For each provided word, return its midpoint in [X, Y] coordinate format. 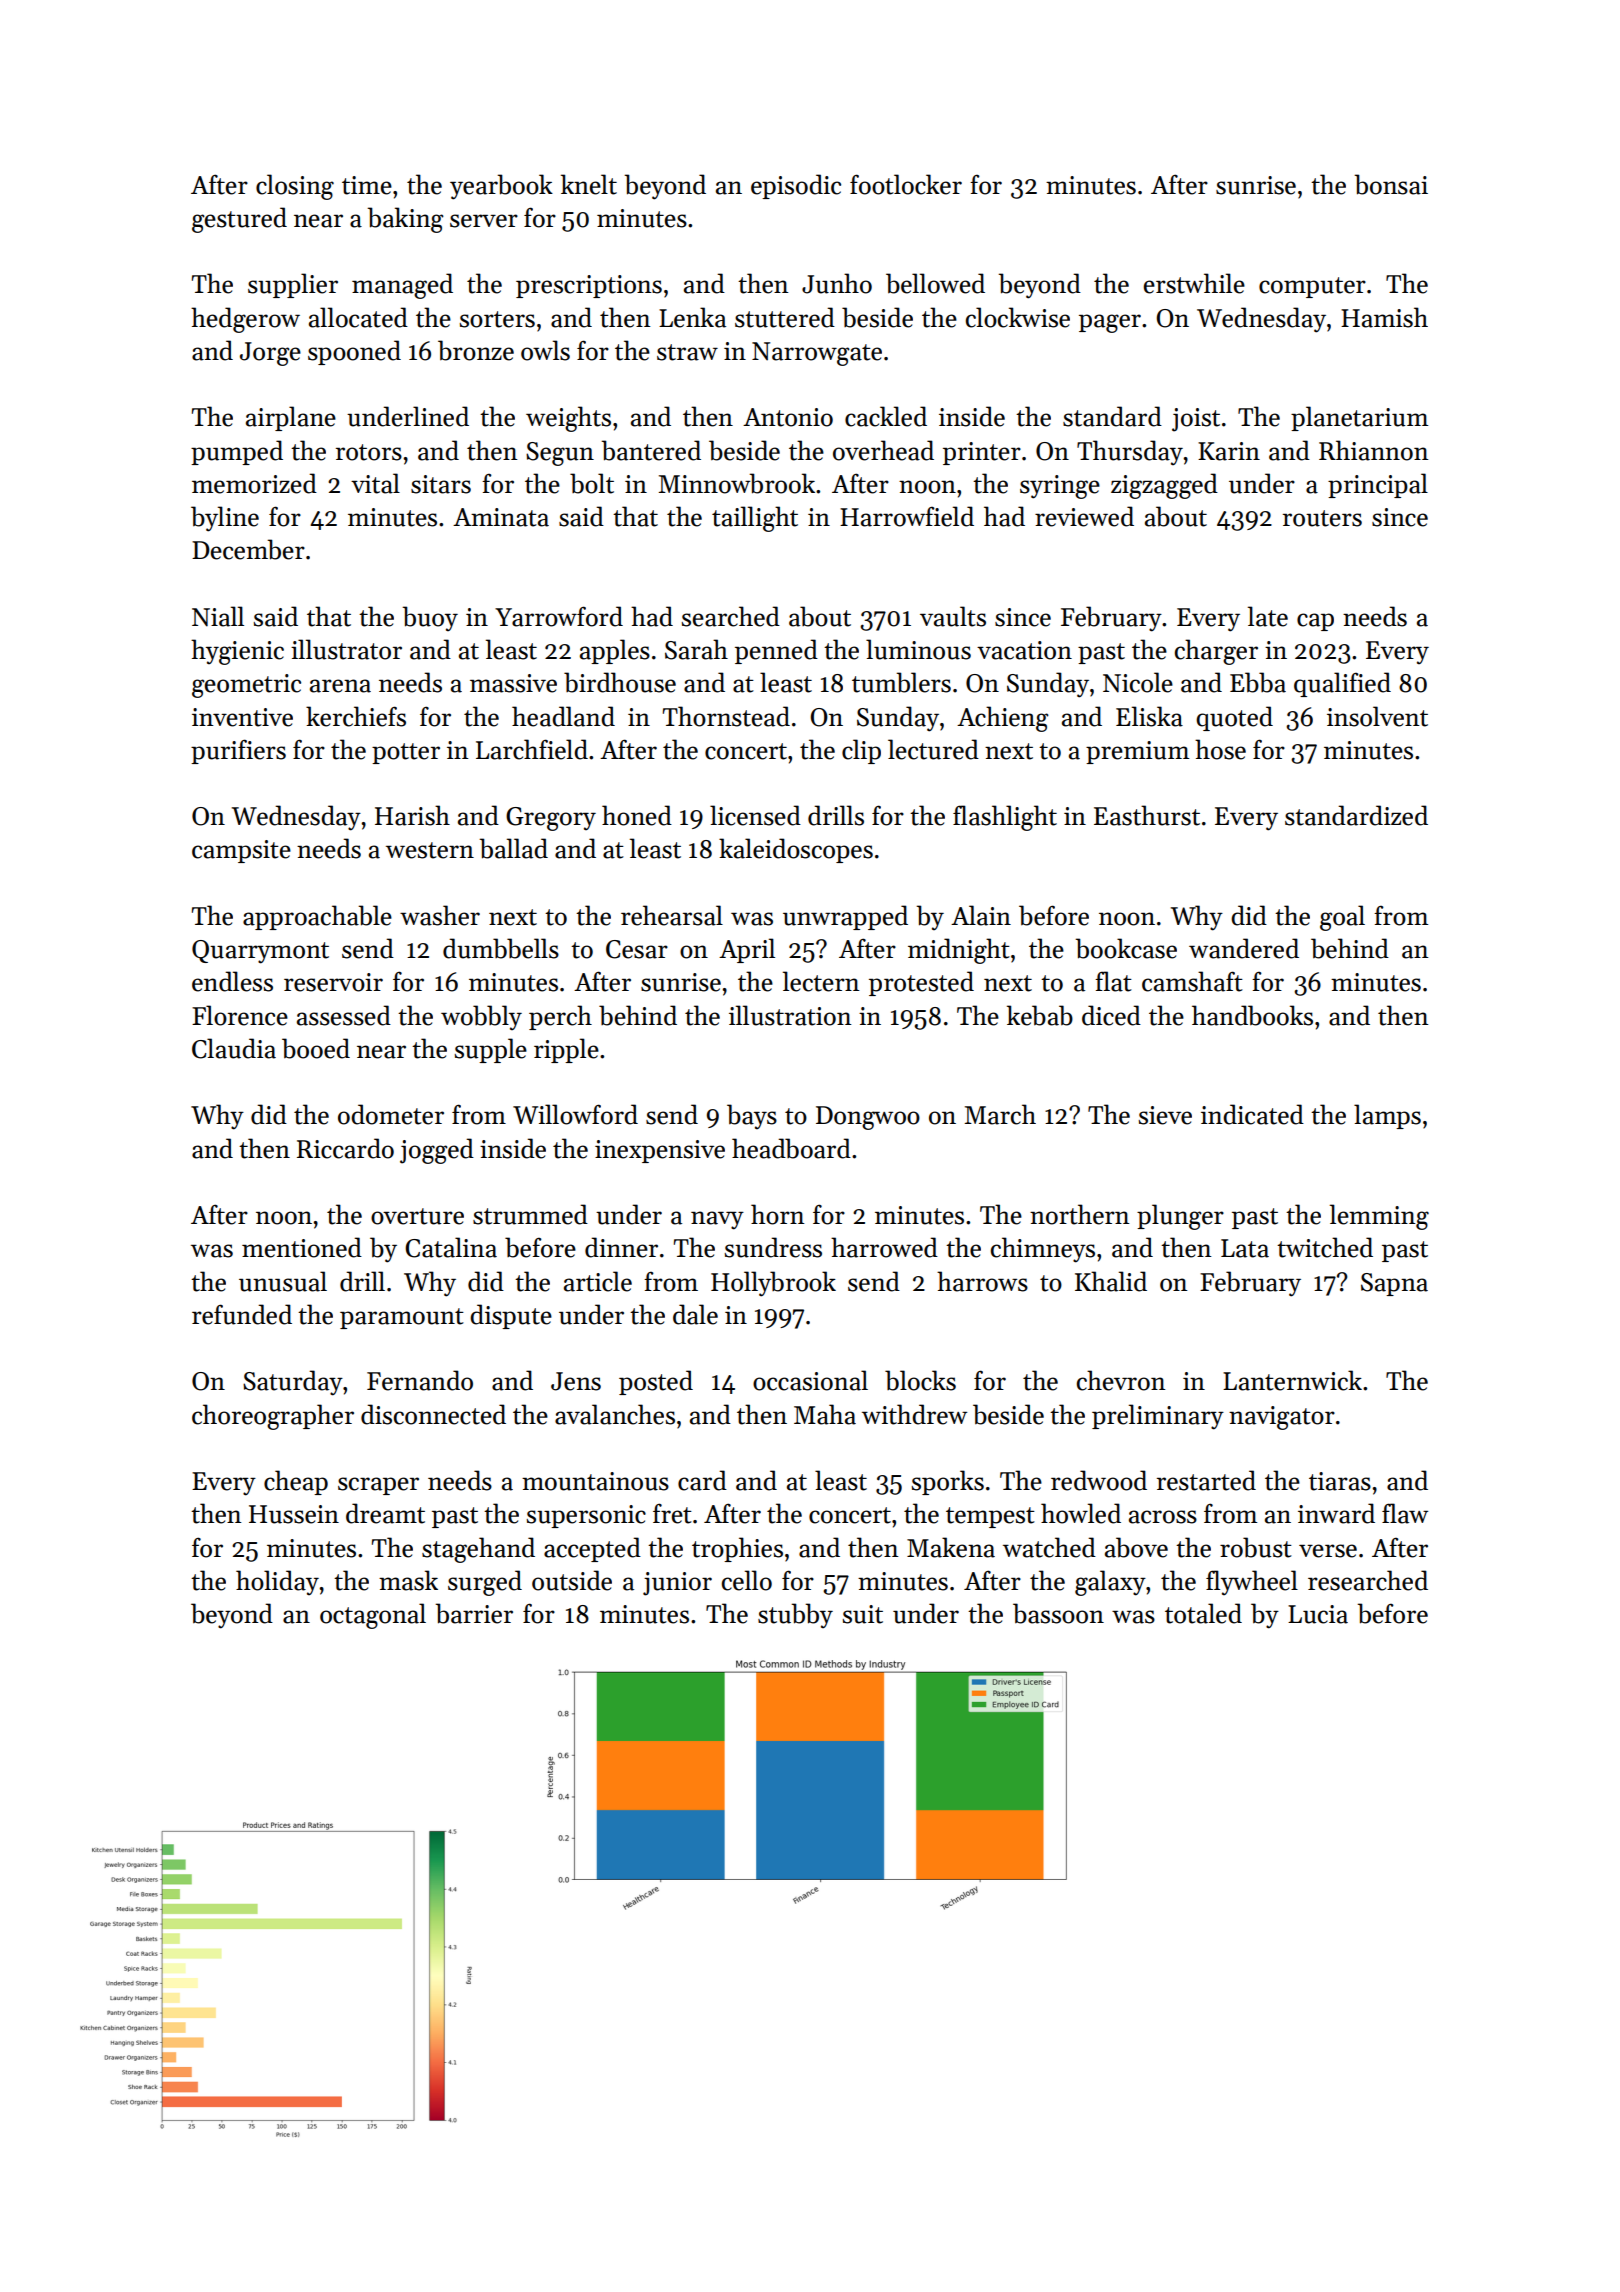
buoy [430, 618]
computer [1312, 287]
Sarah [696, 649]
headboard [791, 1148]
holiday [277, 1582]
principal [1378, 485]
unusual [283, 1281]
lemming [1379, 1217]
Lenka [692, 317]
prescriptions [589, 286]
